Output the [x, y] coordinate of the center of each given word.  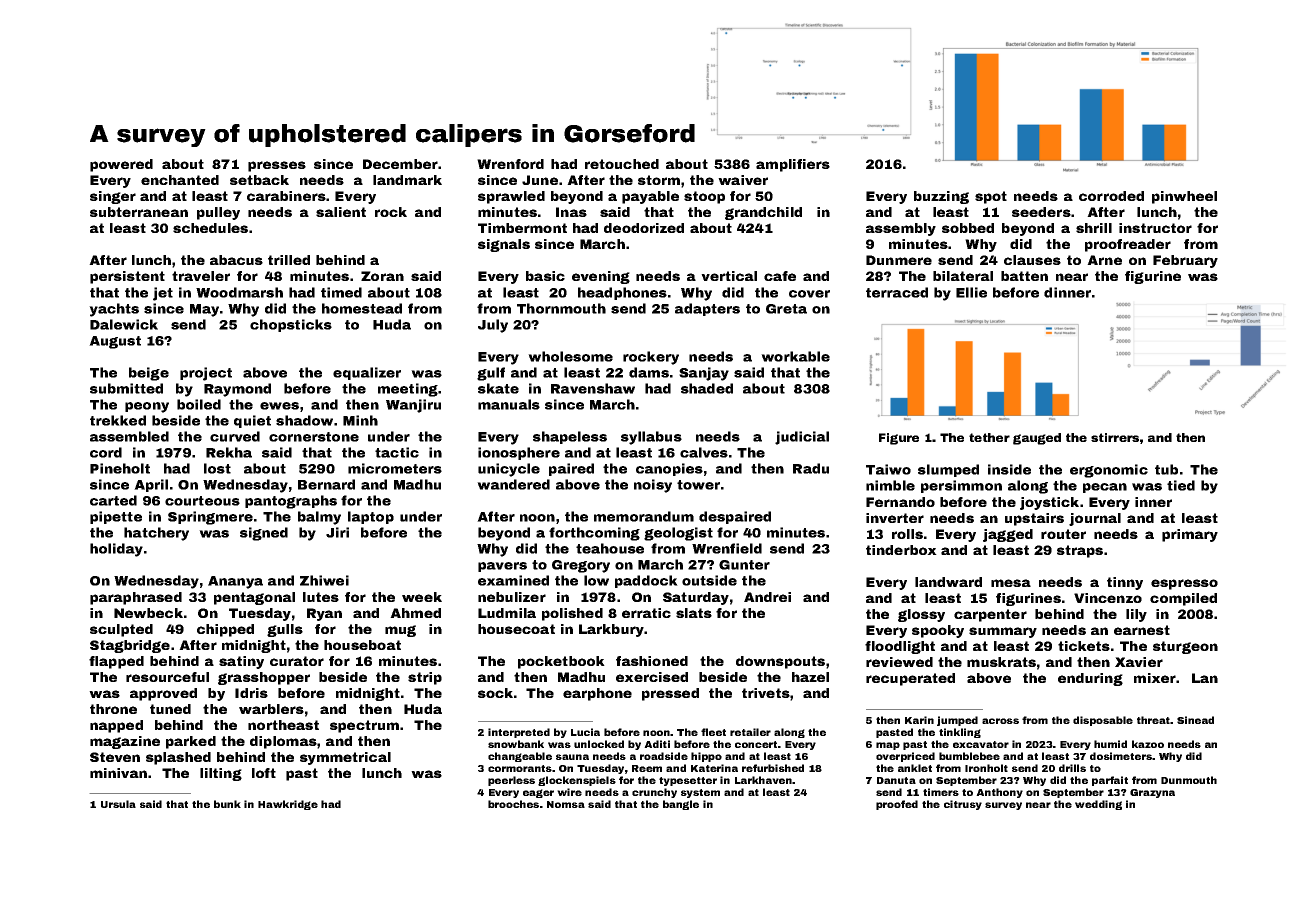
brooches [513, 804]
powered [121, 165]
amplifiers [793, 165]
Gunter [744, 565]
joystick [1049, 503]
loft [264, 773]
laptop [371, 517]
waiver [743, 180]
